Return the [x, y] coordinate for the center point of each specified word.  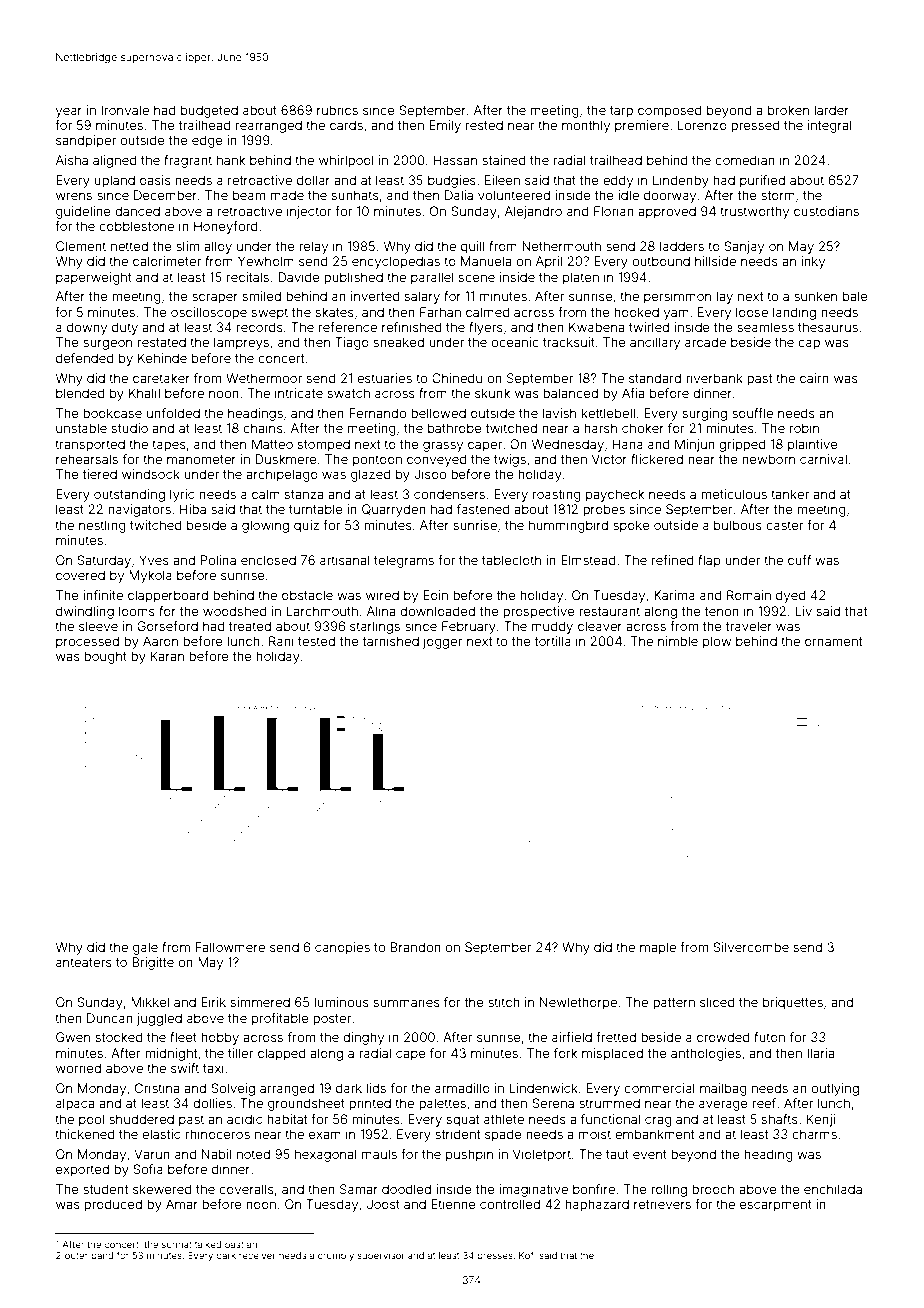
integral [830, 126]
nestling [102, 526]
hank [231, 160]
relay [313, 247]
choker [643, 428]
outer [76, 1255]
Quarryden [394, 510]
